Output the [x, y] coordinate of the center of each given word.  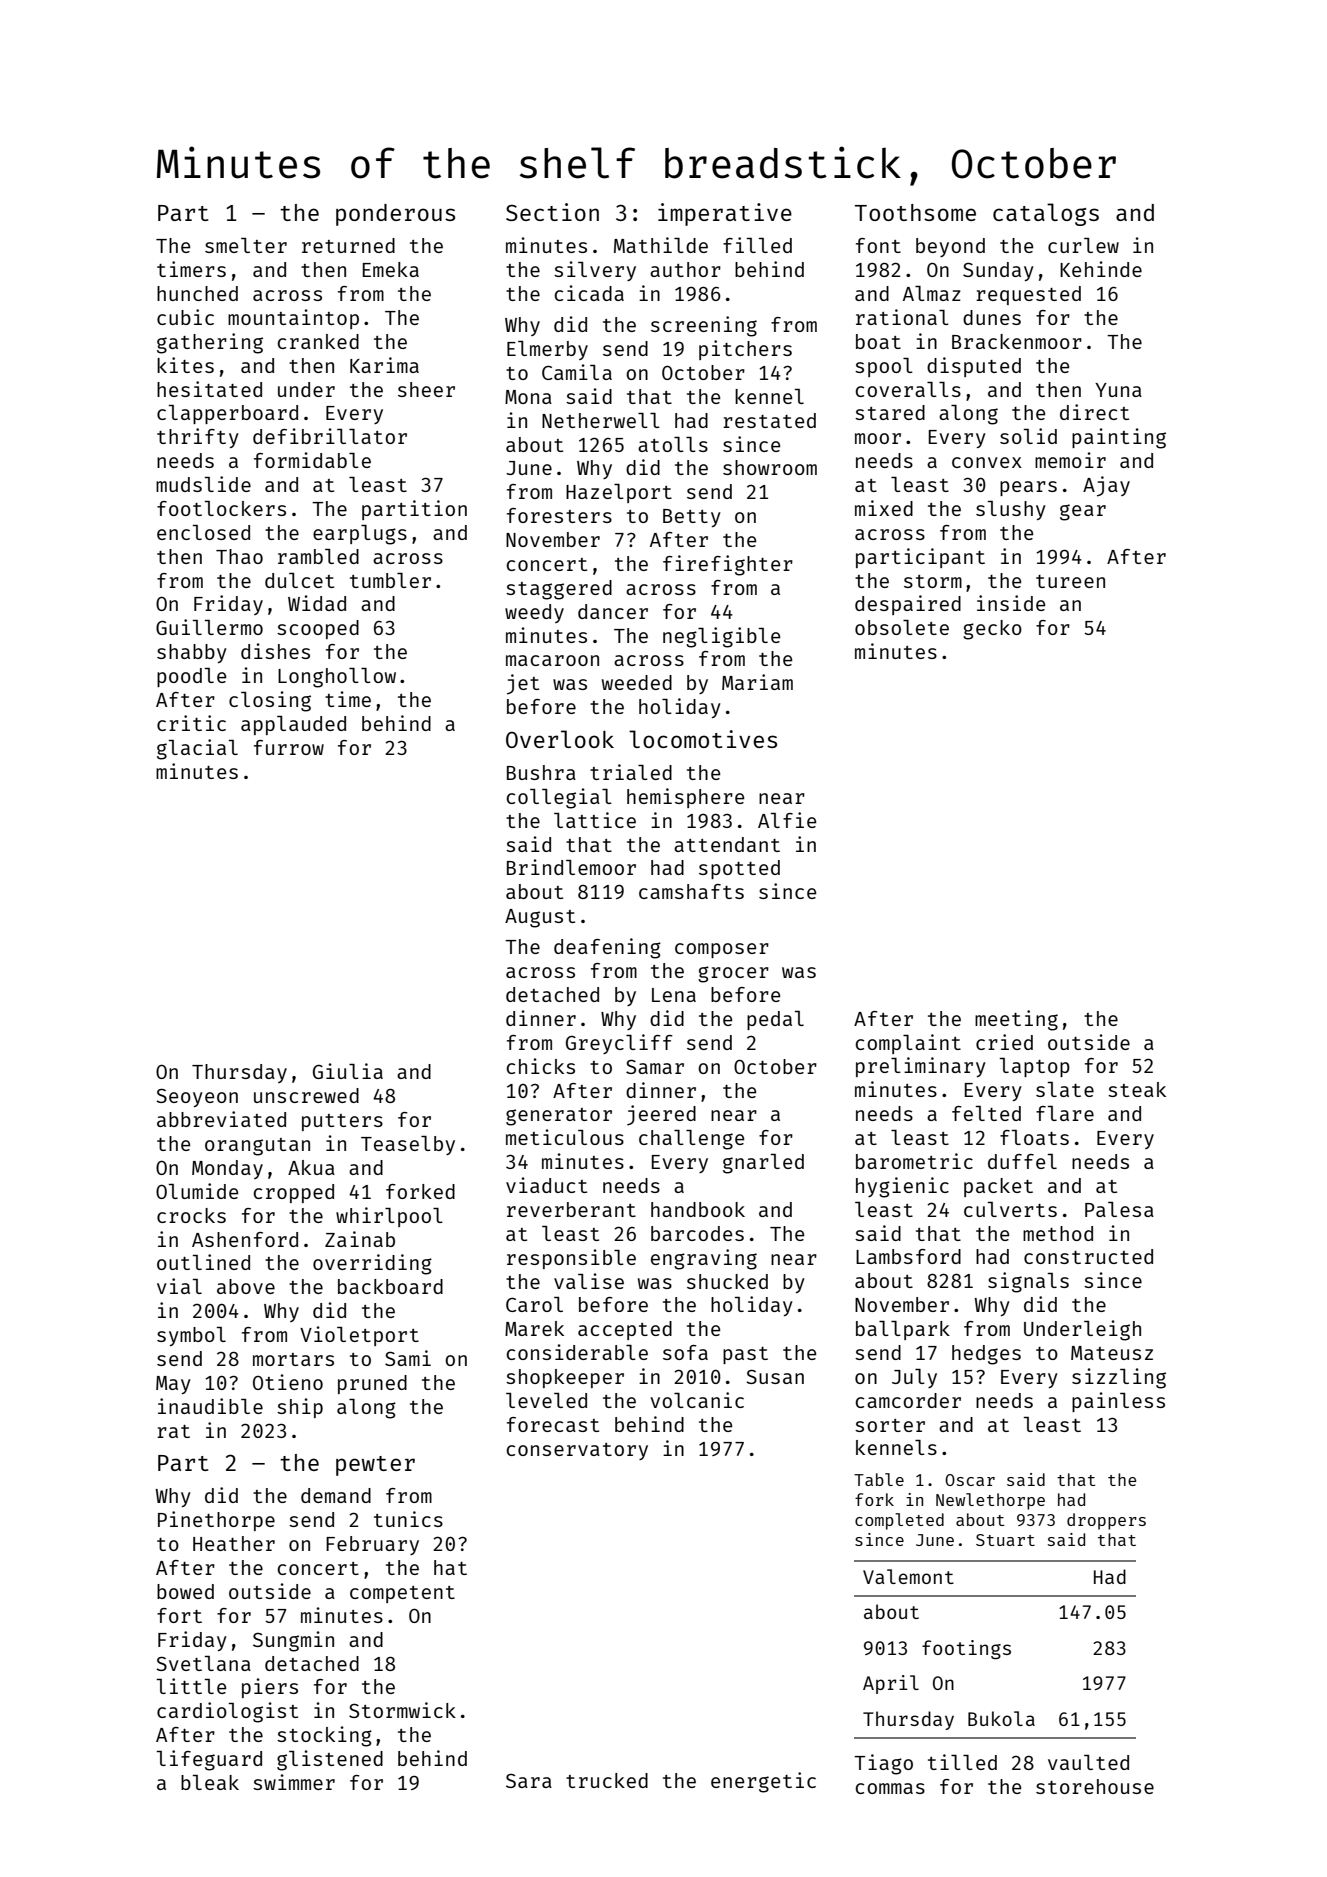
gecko [992, 630]
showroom [770, 467]
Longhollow [337, 678]
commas [890, 1788]
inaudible [210, 1406]
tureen [1070, 581]
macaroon [552, 660]
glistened [330, 1760]
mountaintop [293, 319]
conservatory [577, 1451]
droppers [1106, 1521]
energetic [763, 1782]
